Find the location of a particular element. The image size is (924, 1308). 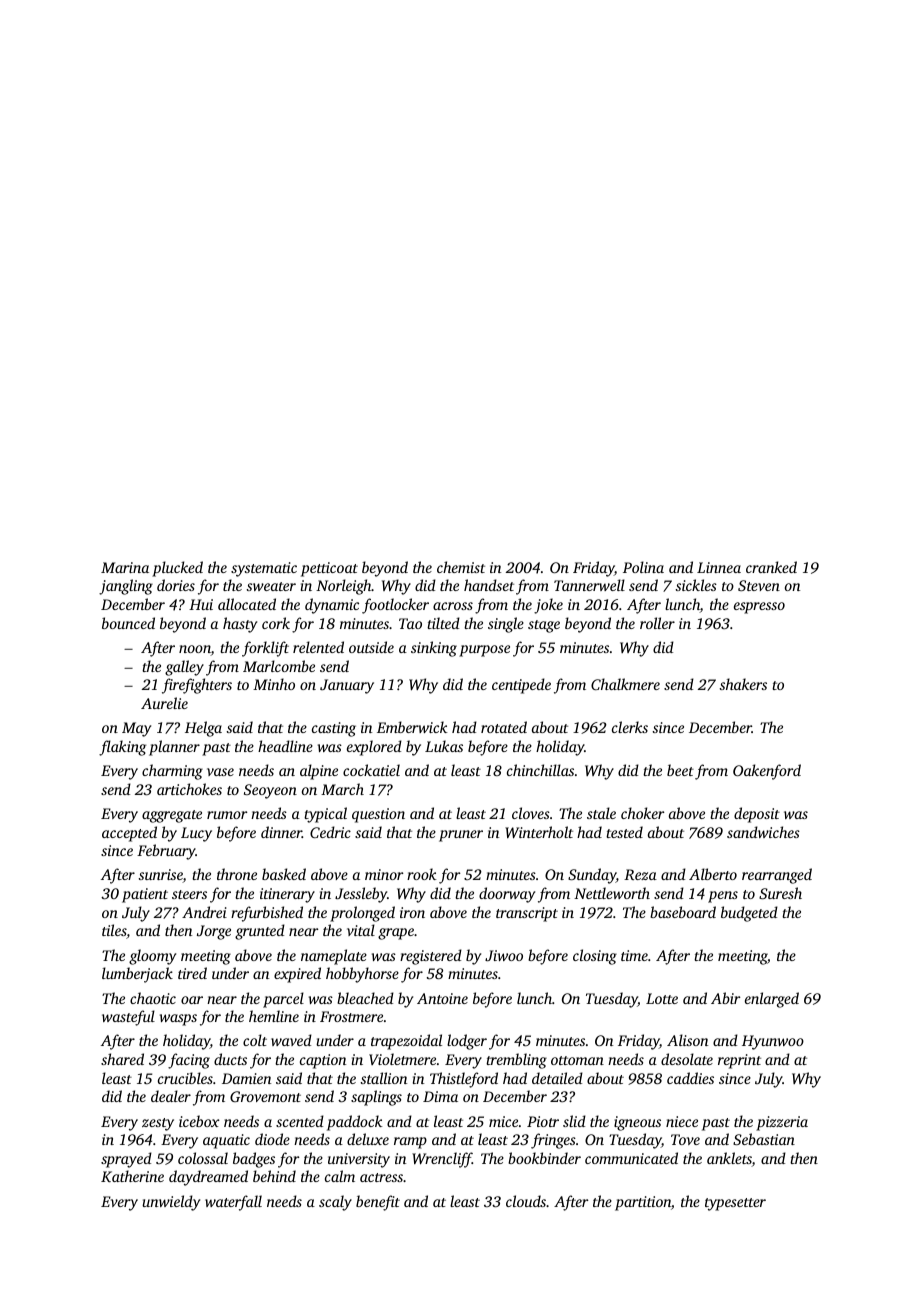

Polina is located at coordinates (643, 567).
